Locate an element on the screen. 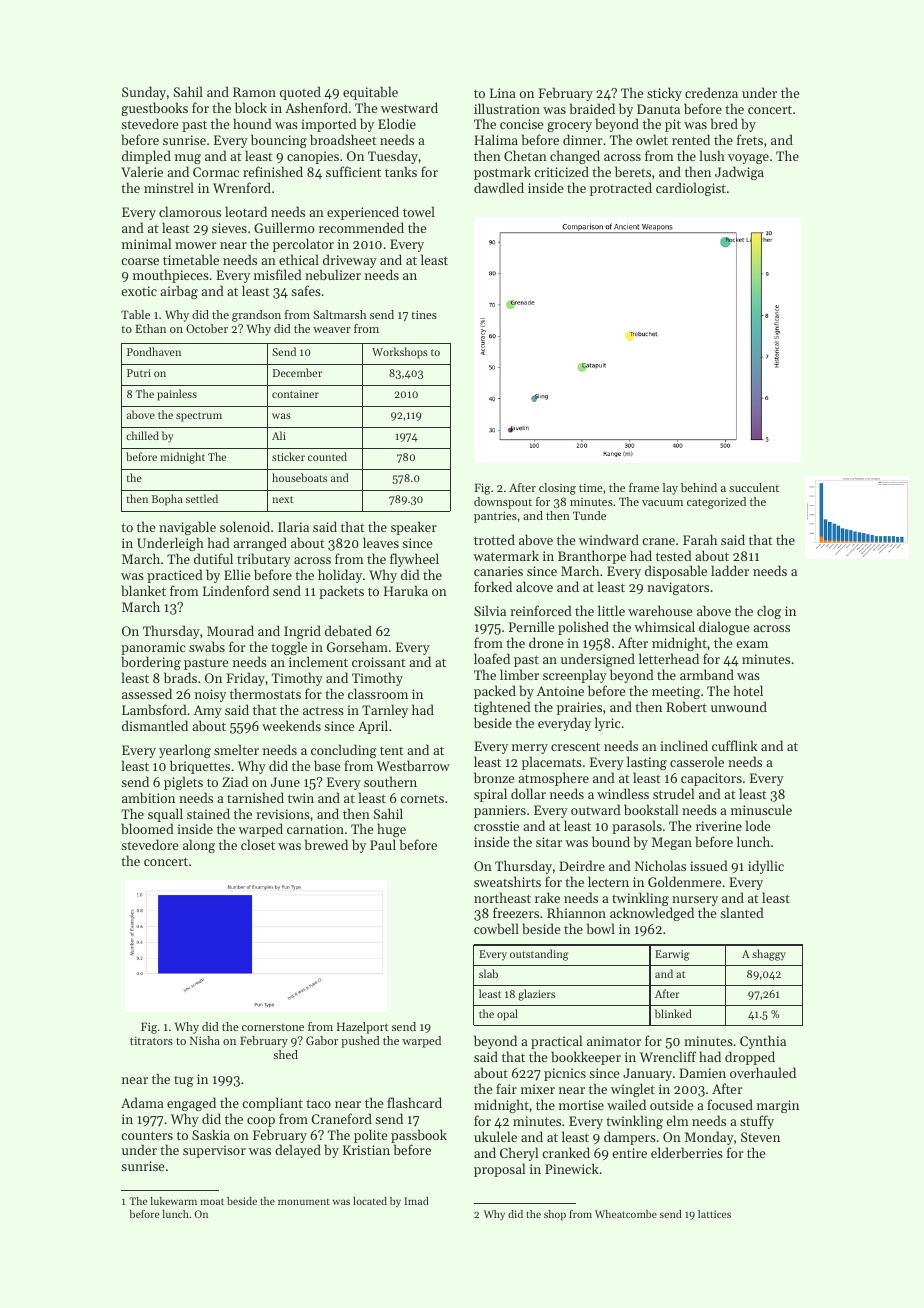  navigable is located at coordinates (187, 528).
